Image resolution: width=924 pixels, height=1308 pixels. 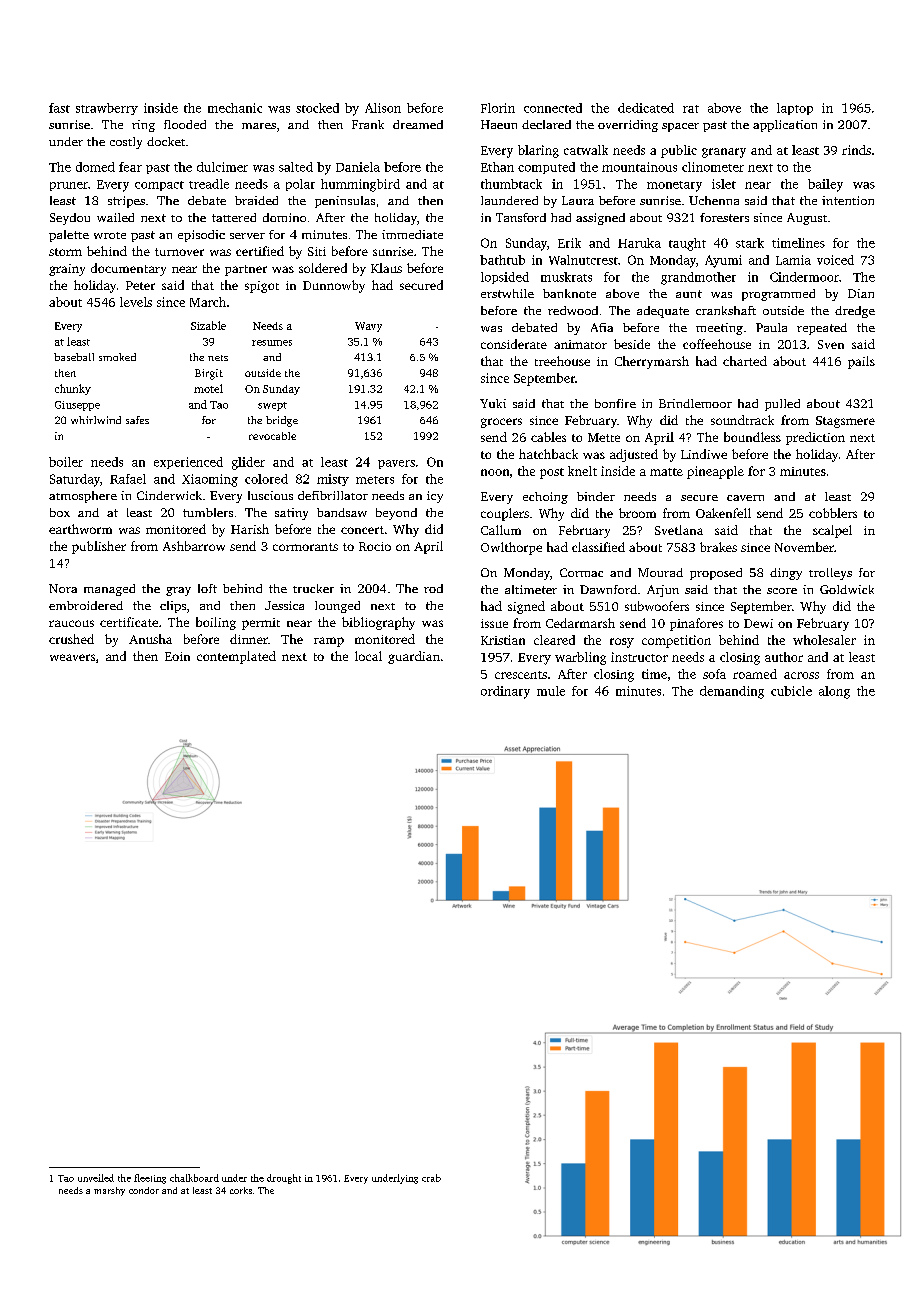 What do you see at coordinates (834, 692) in the screenshot?
I see `along` at bounding box center [834, 692].
